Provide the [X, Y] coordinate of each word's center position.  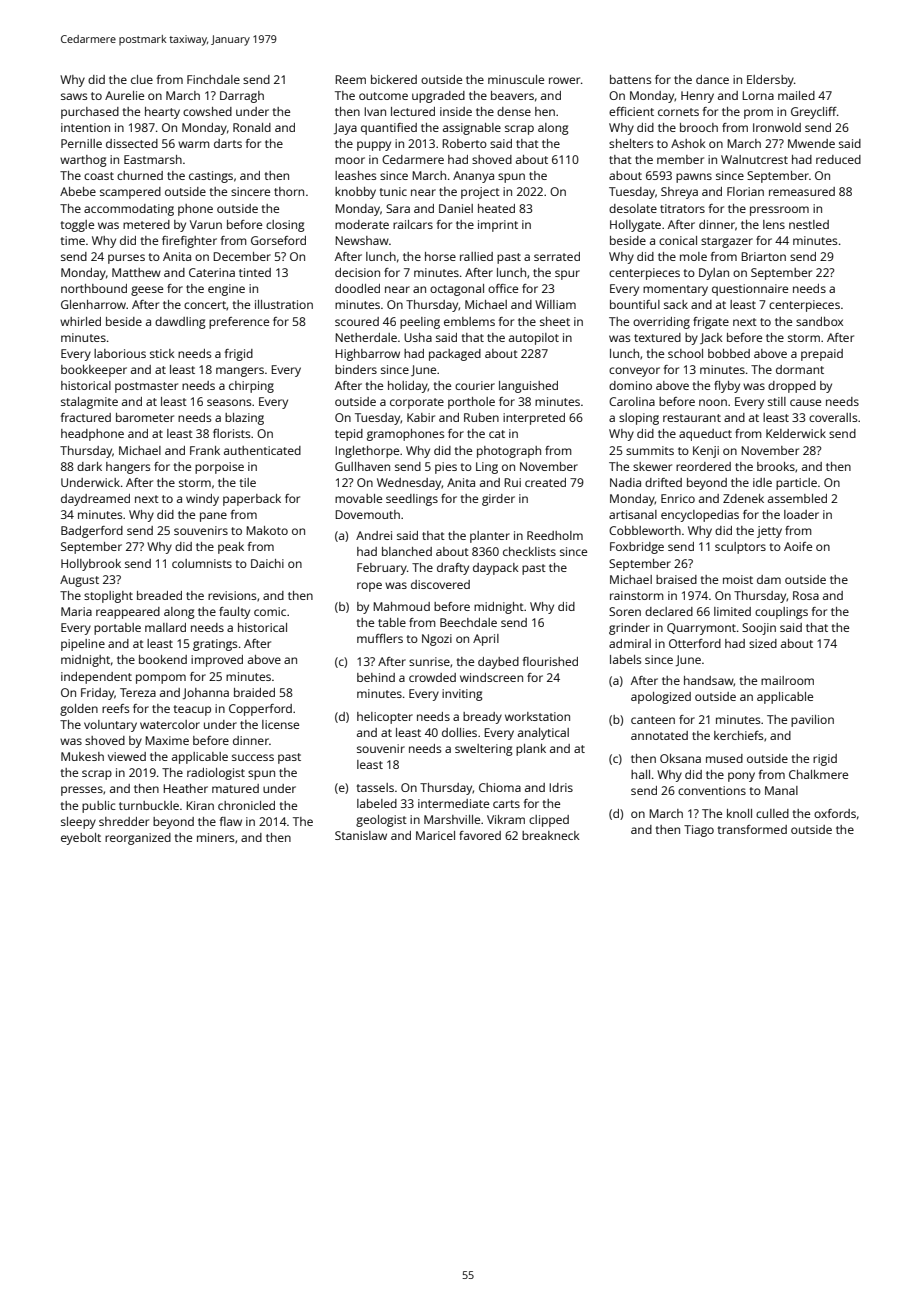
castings [211, 177]
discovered [440, 584]
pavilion [812, 721]
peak [231, 548]
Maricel [435, 835]
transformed [752, 829]
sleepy [78, 823]
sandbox [819, 321]
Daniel [456, 208]
